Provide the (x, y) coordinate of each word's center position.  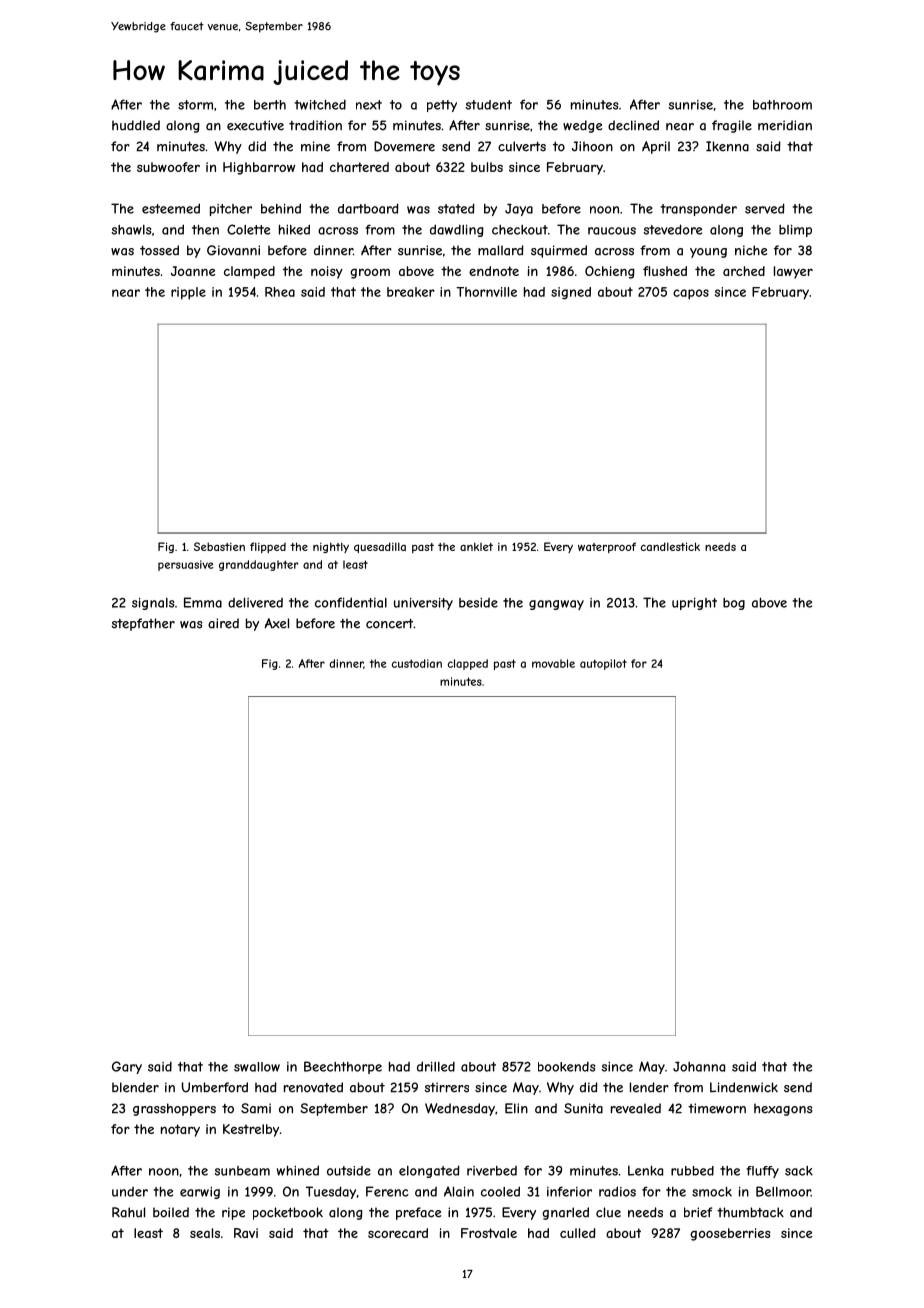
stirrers (446, 1087)
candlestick (670, 546)
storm (195, 105)
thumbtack (750, 1212)
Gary (127, 1067)
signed (571, 293)
